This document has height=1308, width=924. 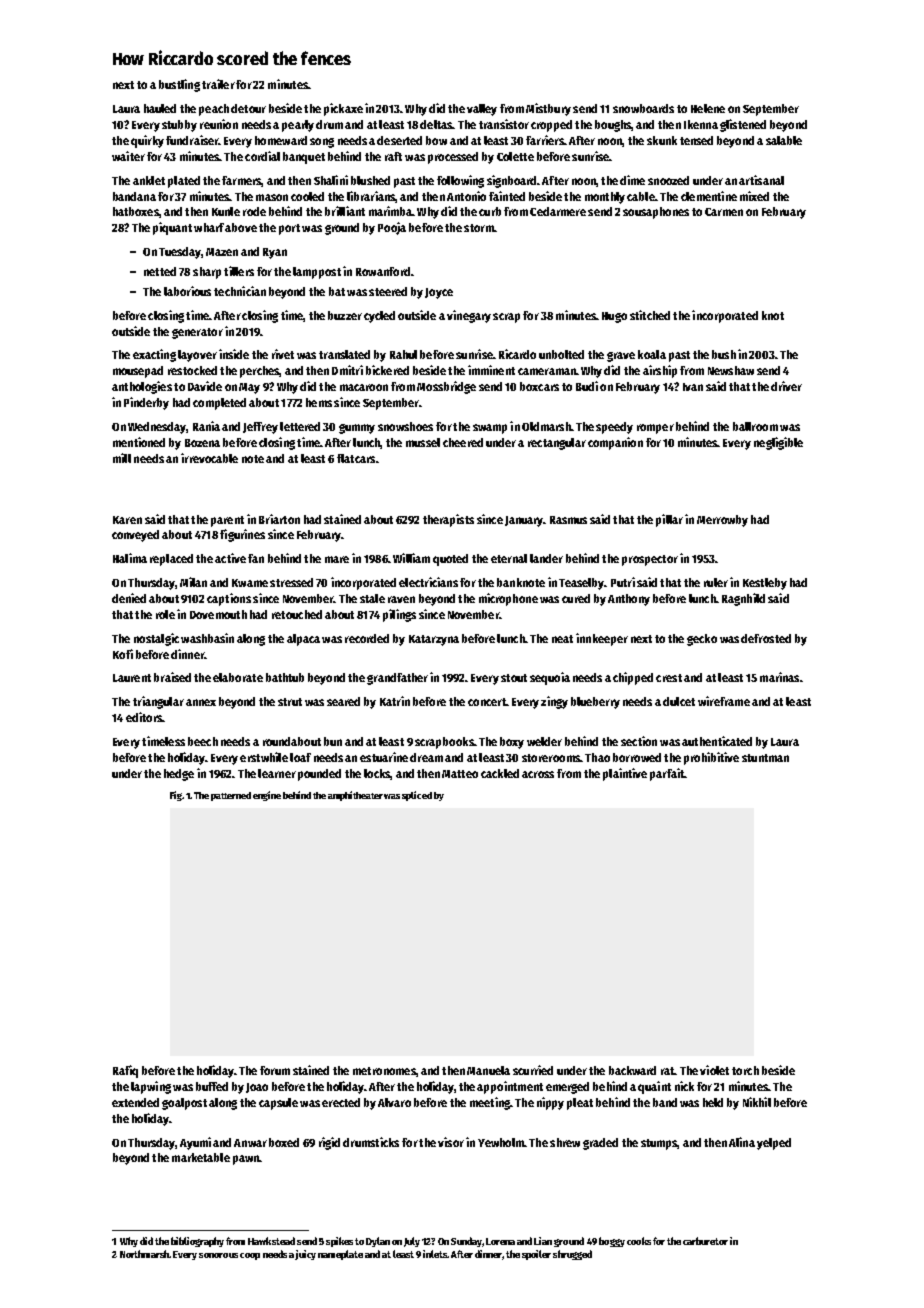 What do you see at coordinates (446, 387) in the document?
I see `Mossbridge` at bounding box center [446, 387].
